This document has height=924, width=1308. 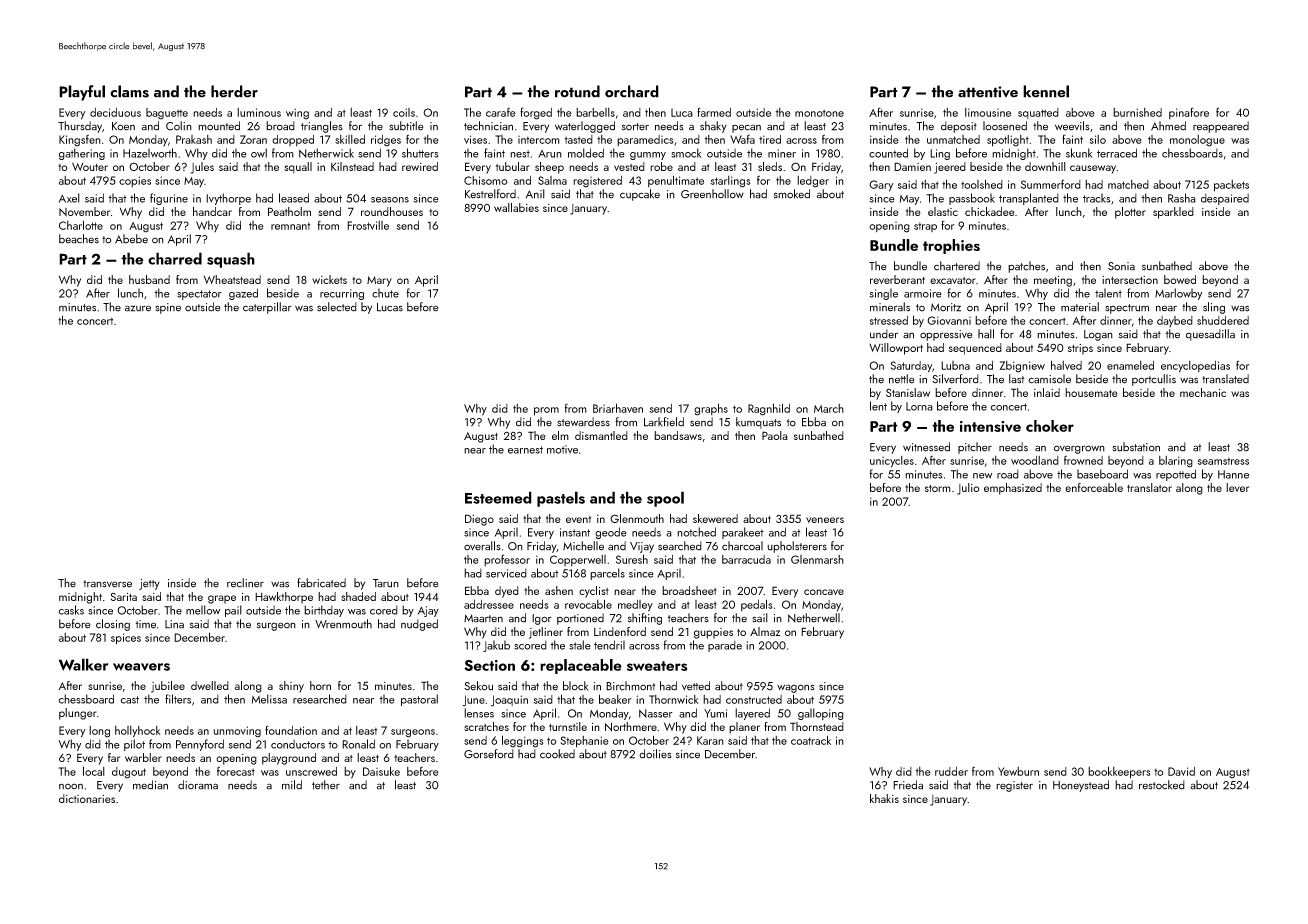 What do you see at coordinates (655, 754) in the document?
I see `doilies` at bounding box center [655, 754].
